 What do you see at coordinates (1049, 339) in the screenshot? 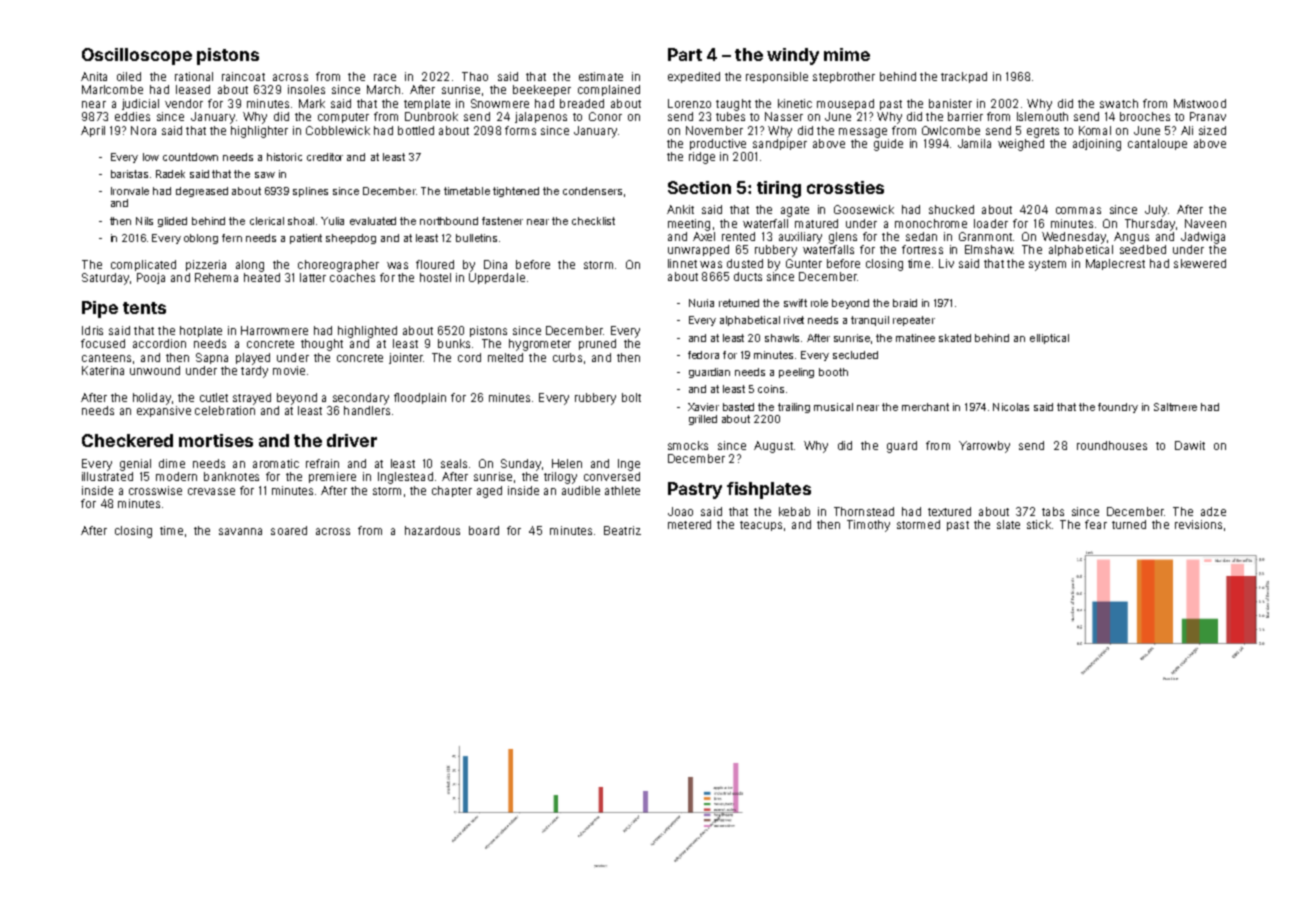
I see `elliptical` at bounding box center [1049, 339].
